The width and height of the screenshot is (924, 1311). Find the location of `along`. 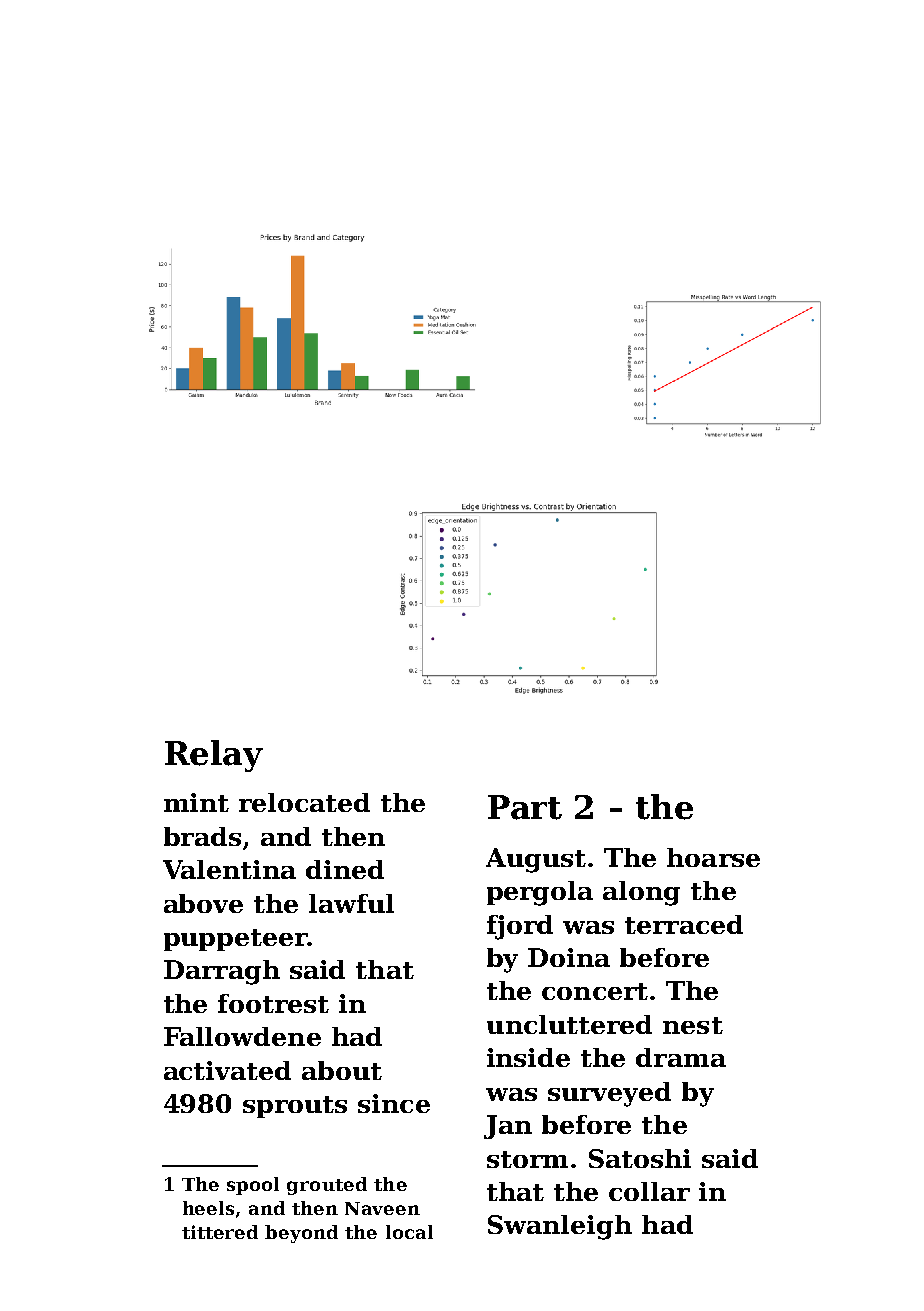

along is located at coordinates (641, 893).
